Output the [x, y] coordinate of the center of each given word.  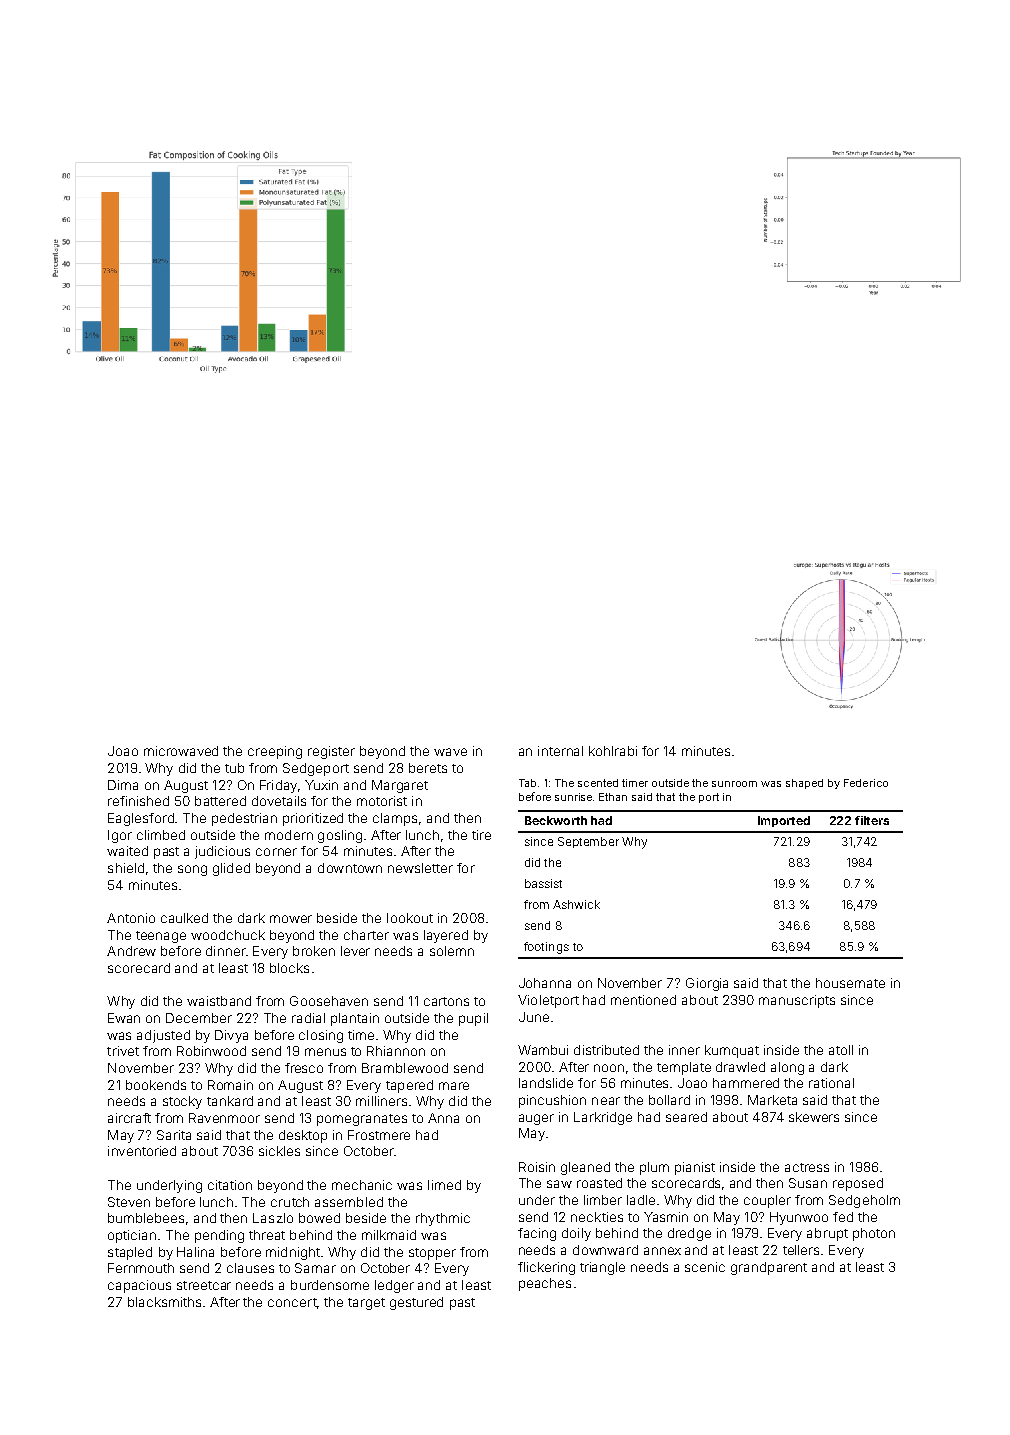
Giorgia [707, 984]
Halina [195, 1252]
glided [231, 869]
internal [560, 751]
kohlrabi [613, 751]
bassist [543, 883]
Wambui [543, 1050]
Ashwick [576, 904]
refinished [138, 801]
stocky [182, 1102]
